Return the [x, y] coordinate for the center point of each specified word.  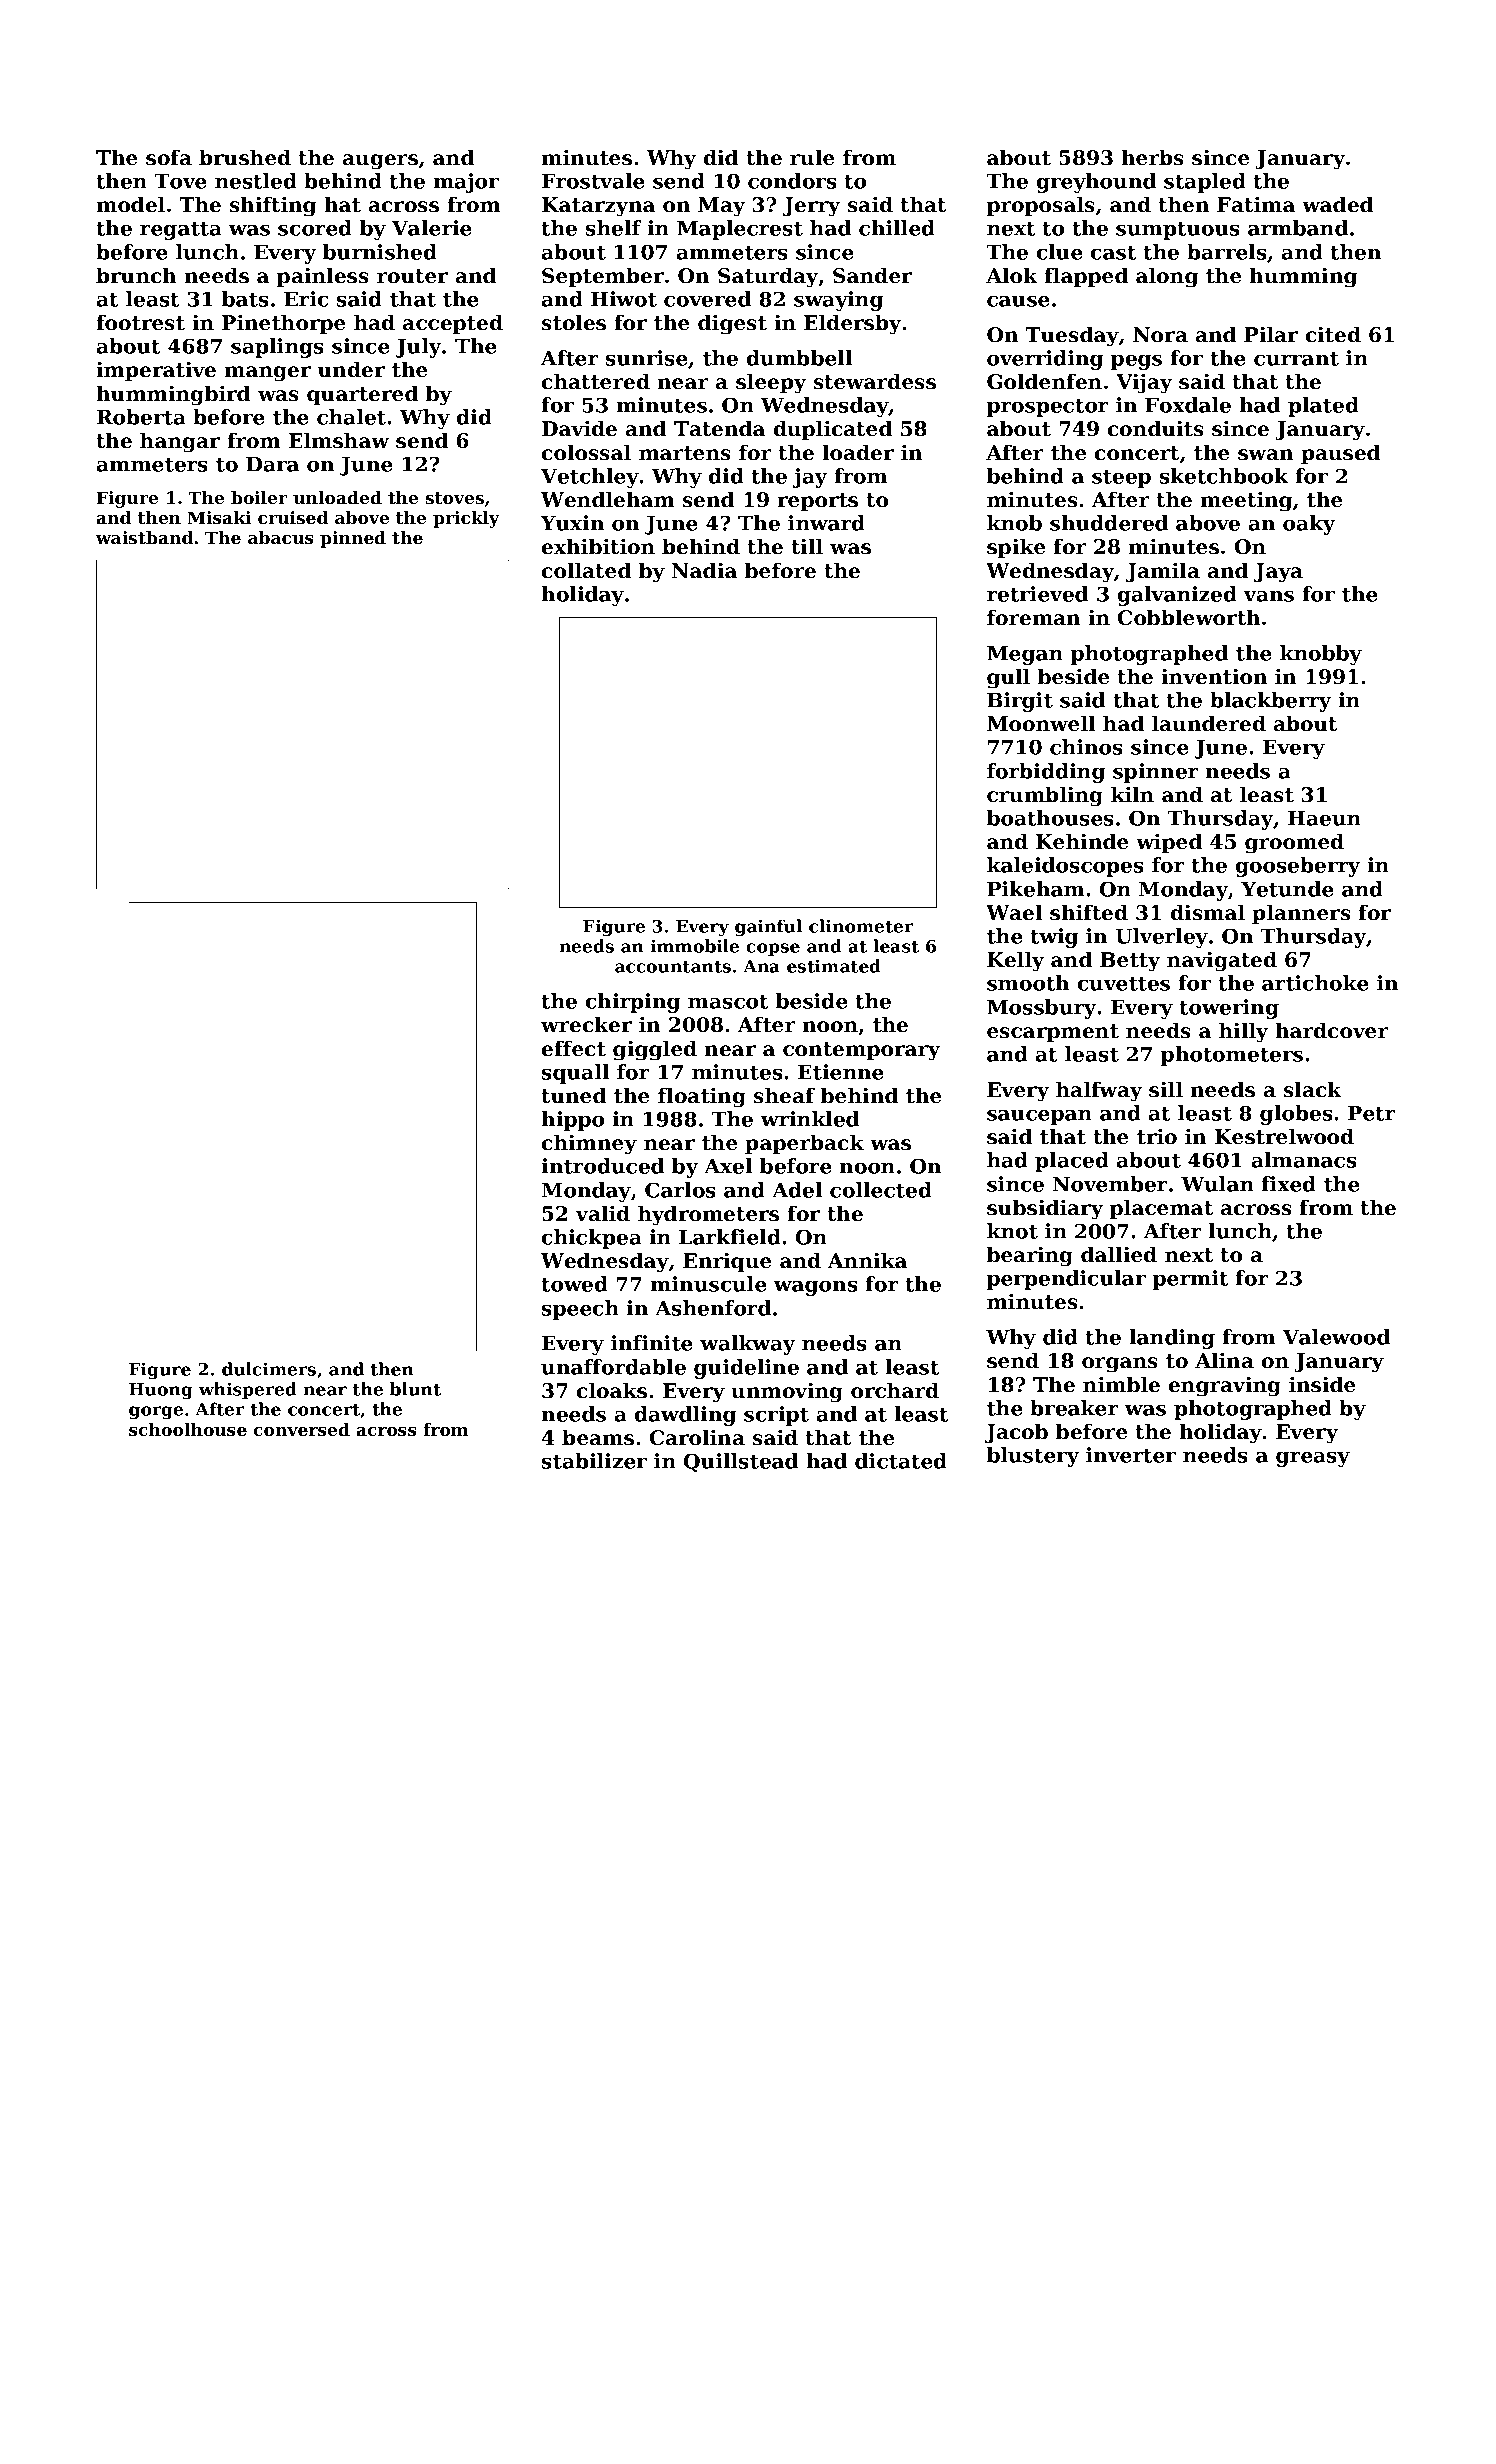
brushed [245, 157]
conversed [301, 1429]
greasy [1313, 1459]
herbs [1152, 157]
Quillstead [741, 1462]
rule [812, 157]
